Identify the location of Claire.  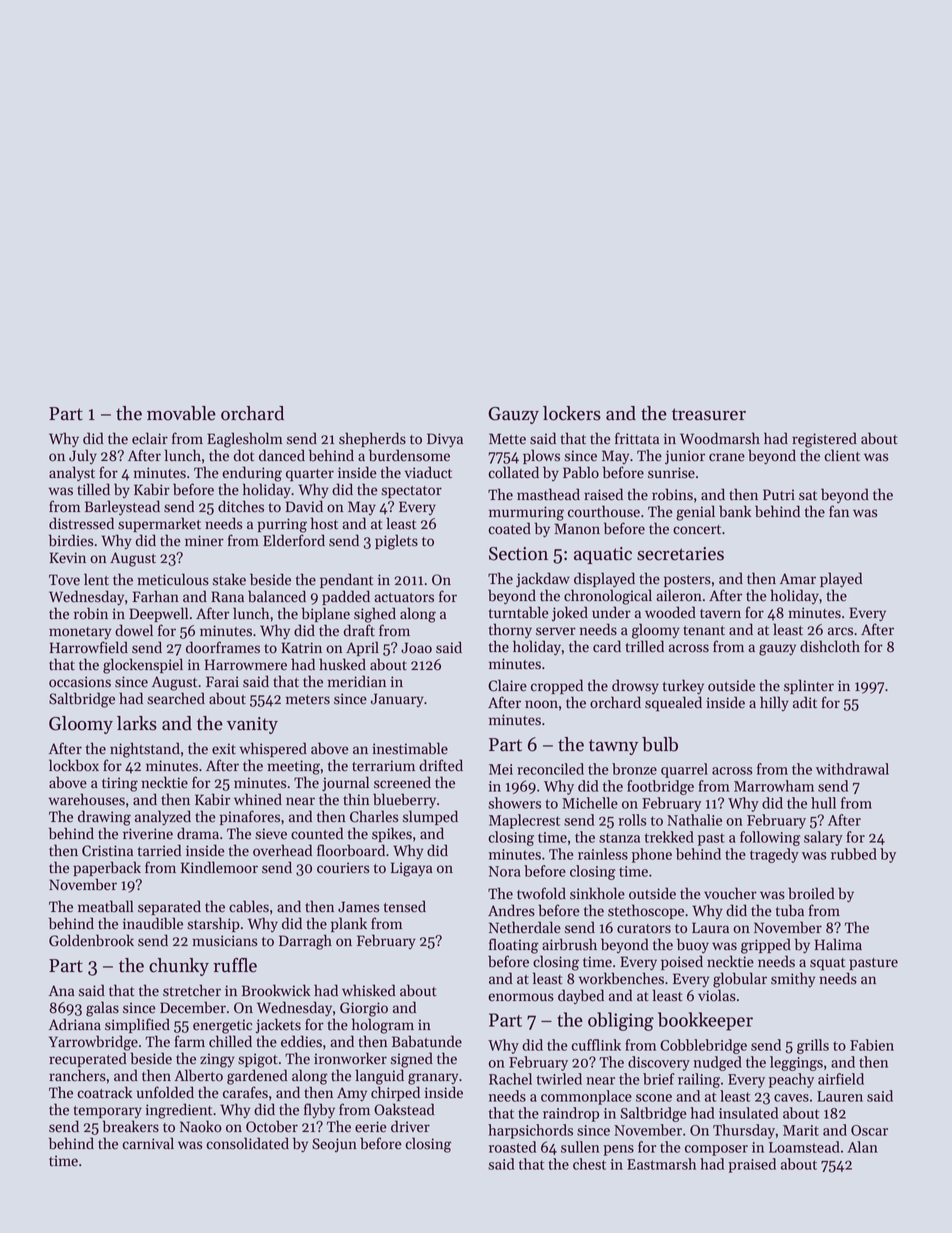
(507, 685).
